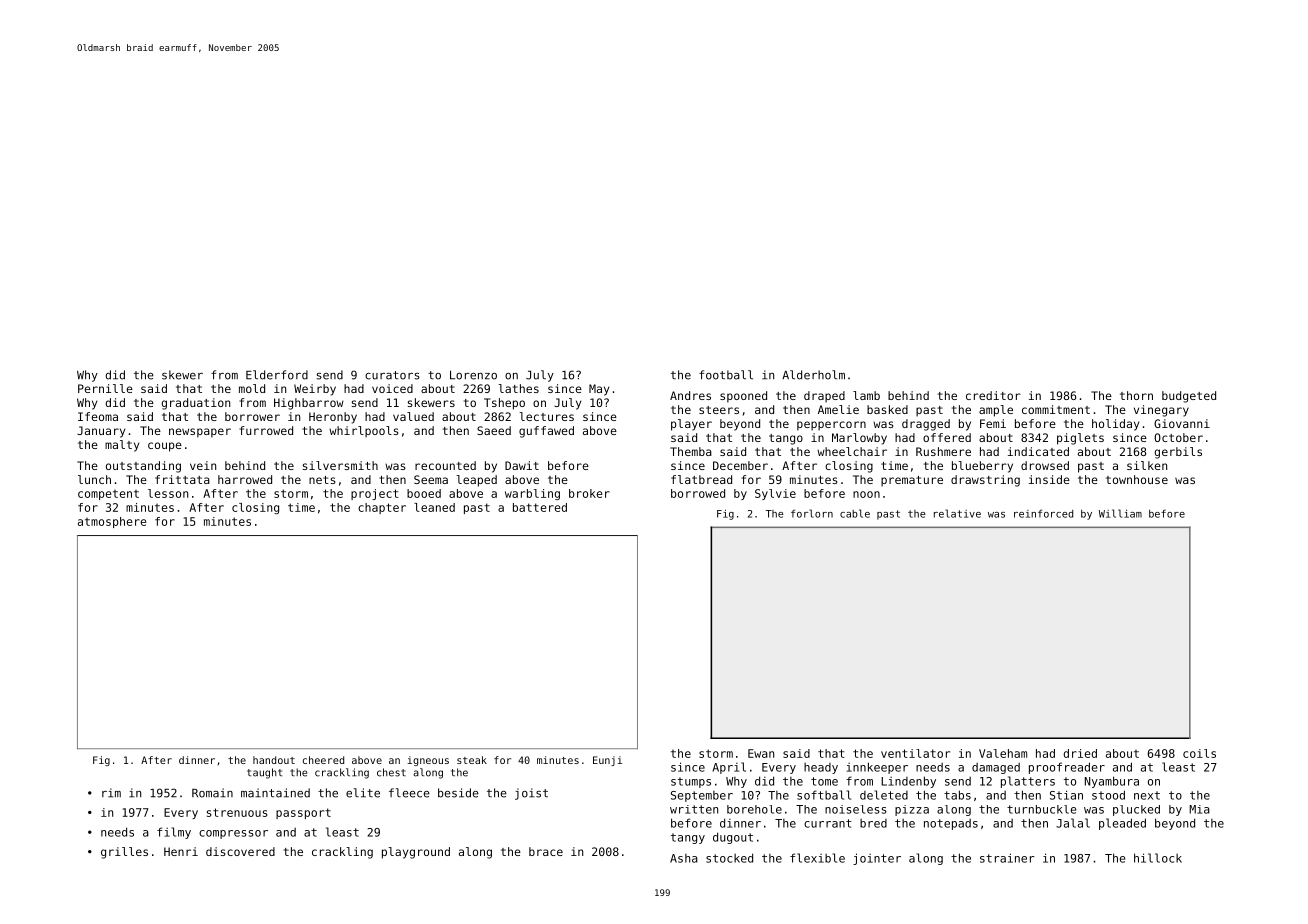 The image size is (1308, 924). I want to click on borrowed, so click(698, 493).
